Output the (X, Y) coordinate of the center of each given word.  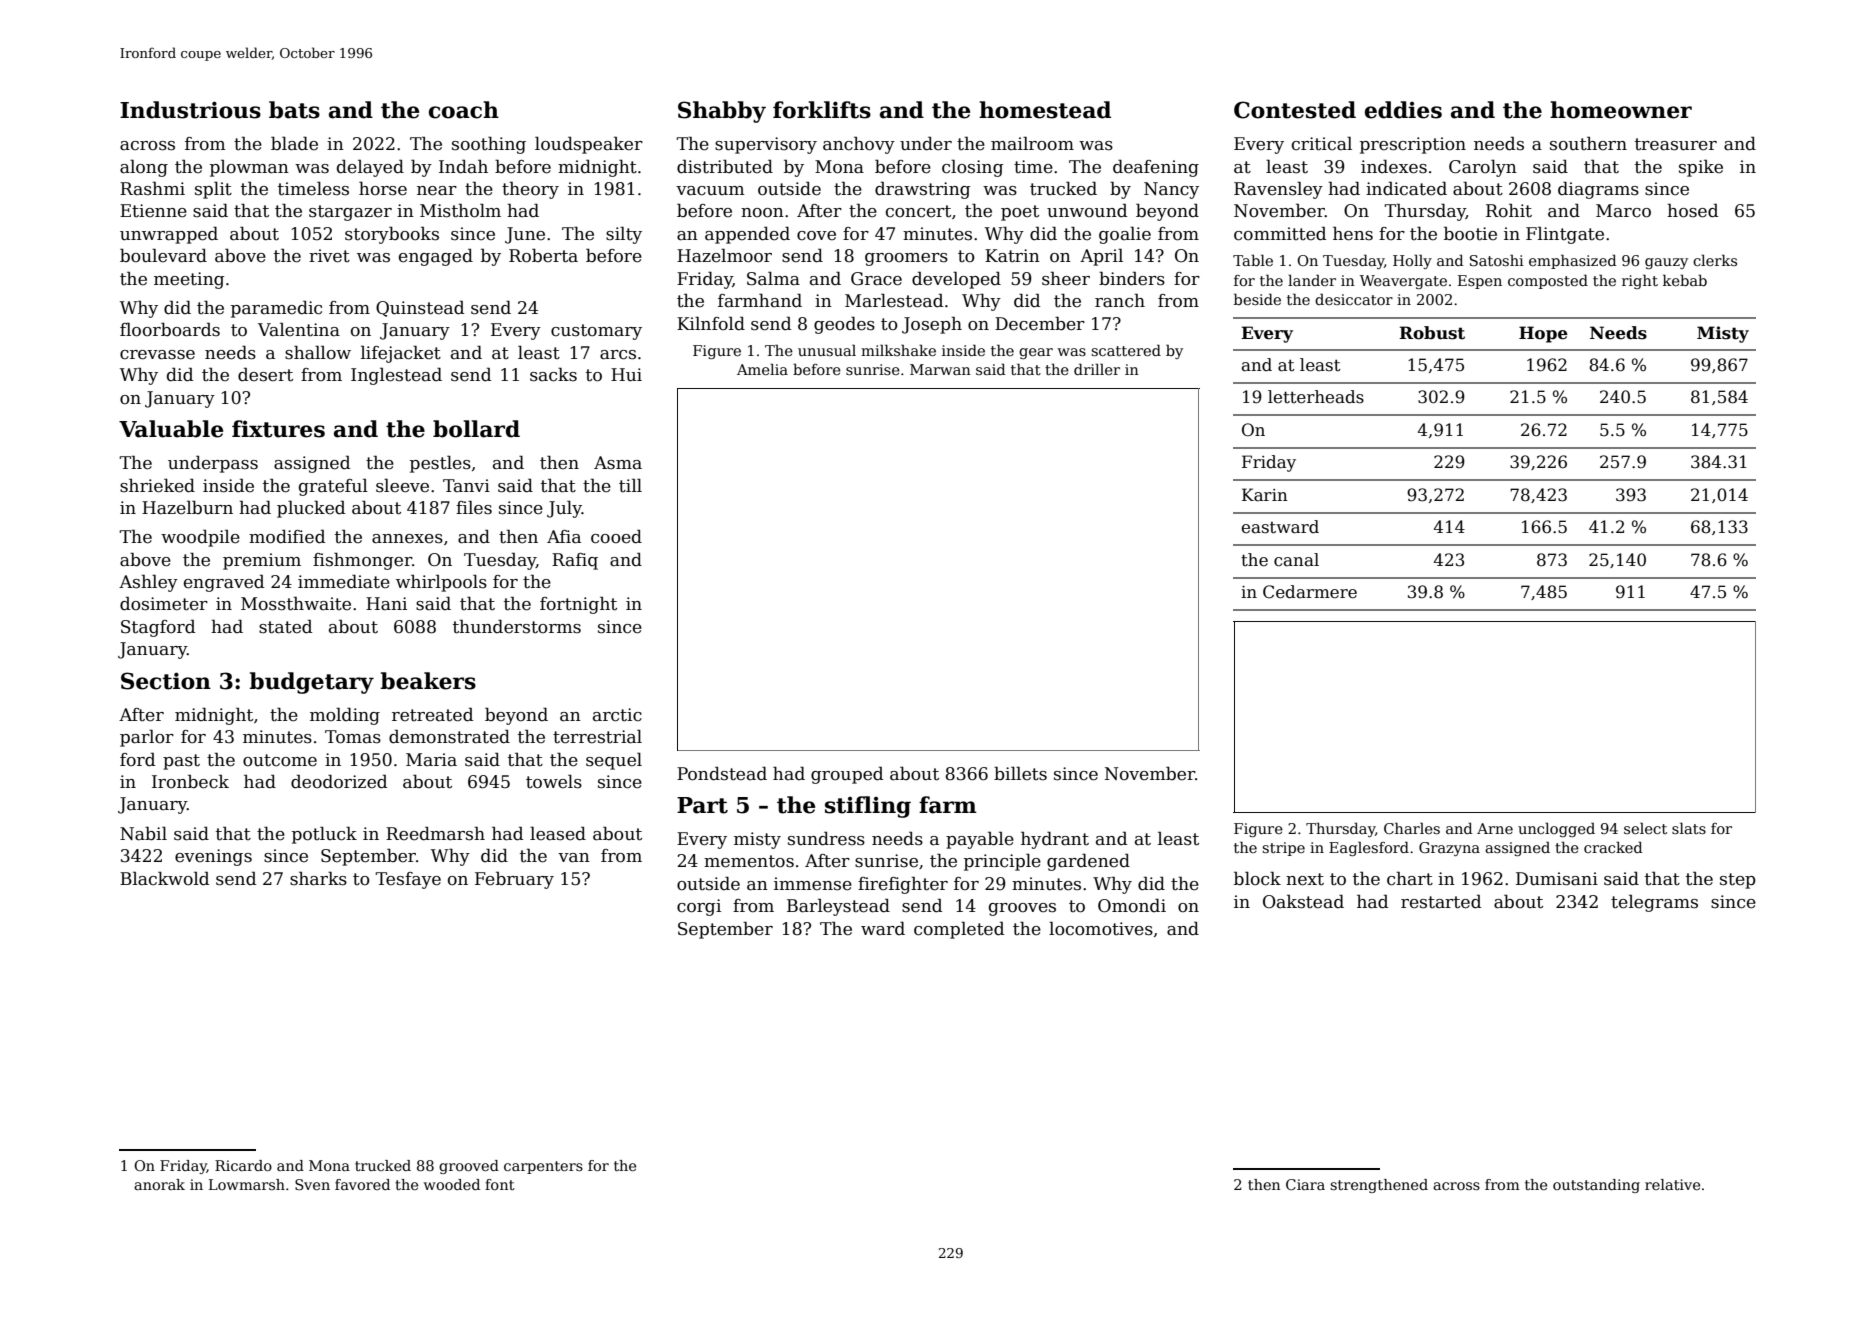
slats (1689, 828)
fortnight (578, 605)
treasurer (1676, 144)
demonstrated (449, 736)
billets (1020, 773)
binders (1132, 278)
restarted (1441, 901)
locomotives (1101, 929)
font (500, 1184)
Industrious (190, 110)
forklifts (822, 110)
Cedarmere (1310, 592)
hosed (1692, 210)
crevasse (157, 355)
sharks (318, 878)
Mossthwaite (296, 604)
